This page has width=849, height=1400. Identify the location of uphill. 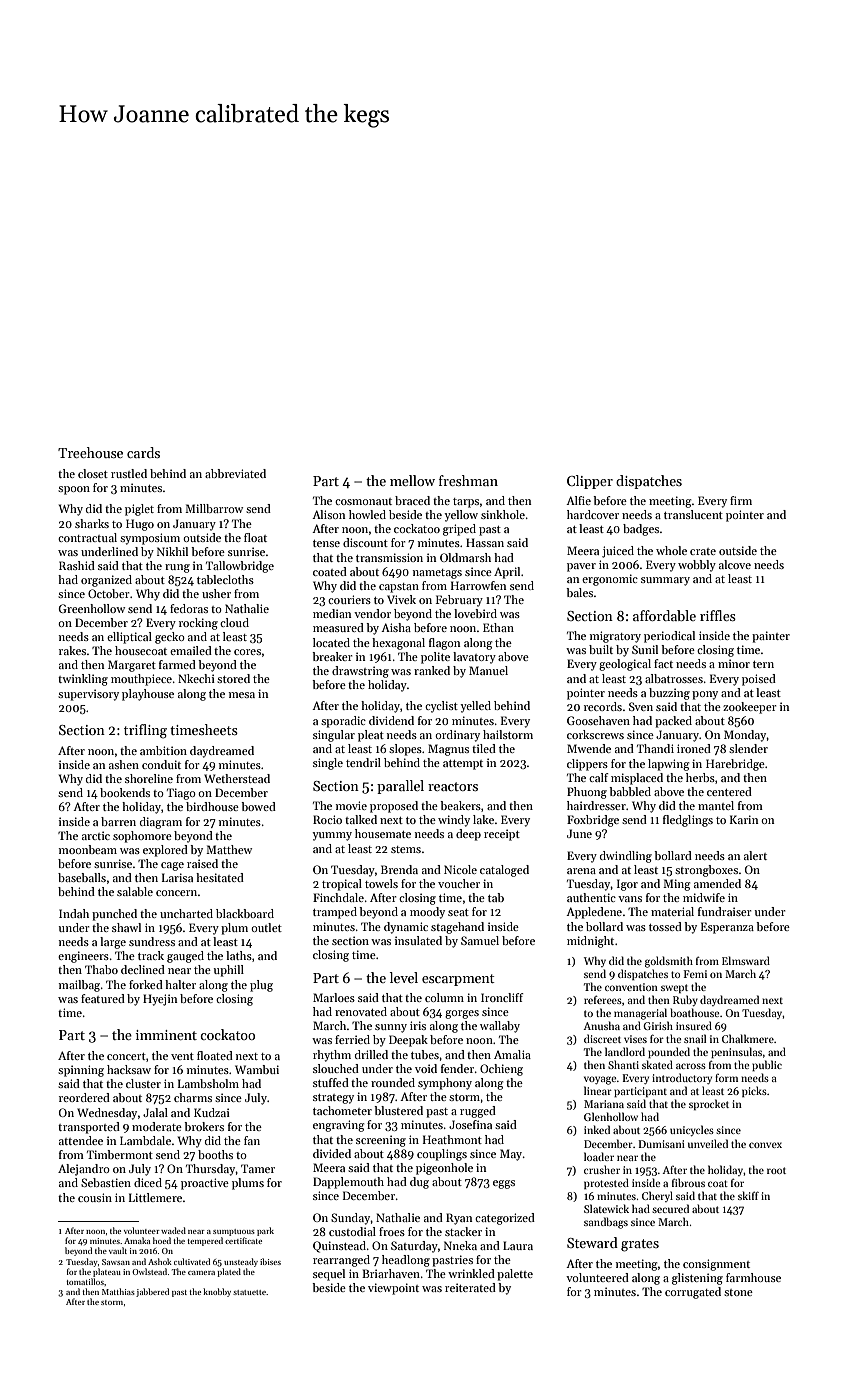
(229, 971).
